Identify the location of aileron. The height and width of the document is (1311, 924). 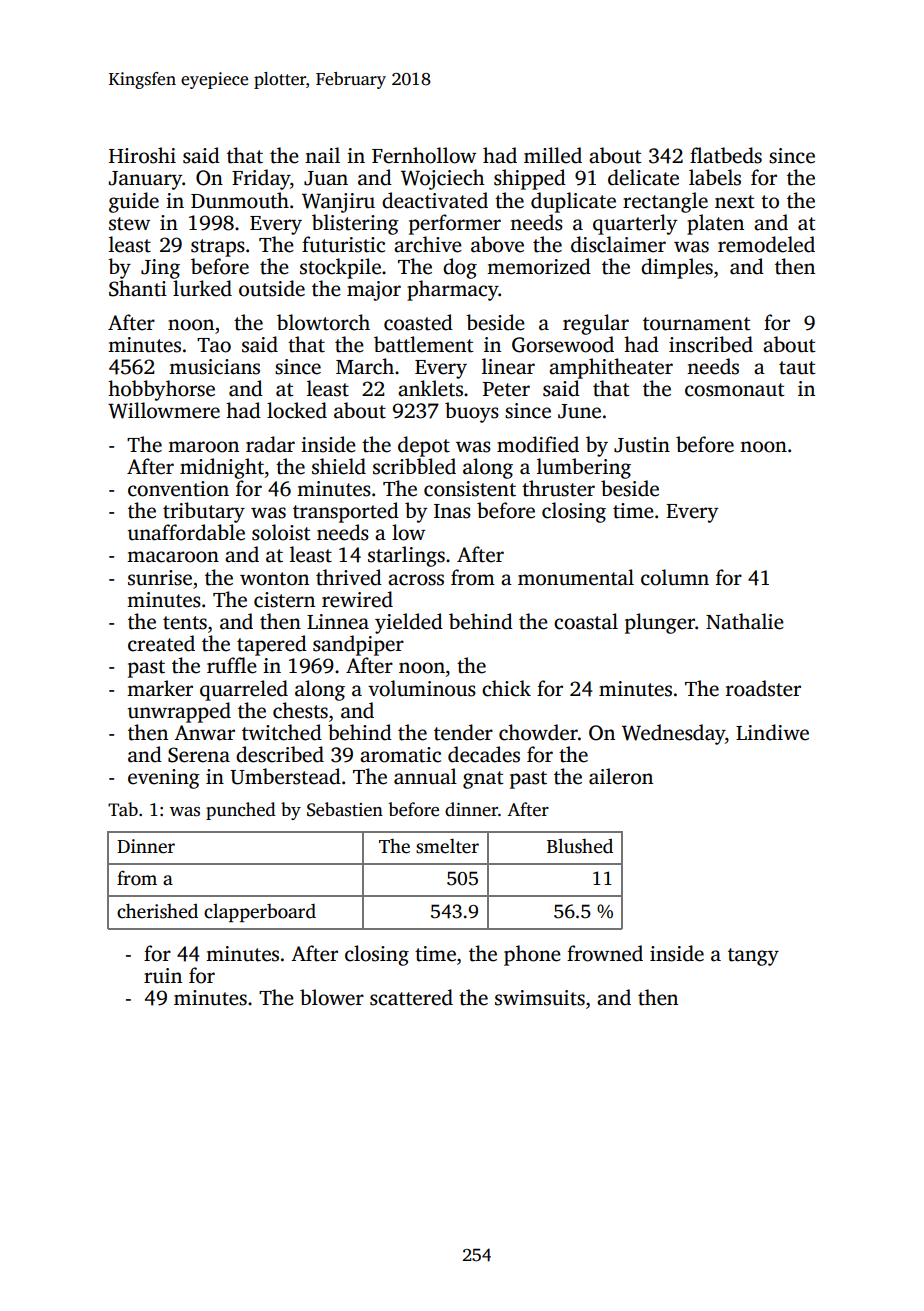
(621, 776).
